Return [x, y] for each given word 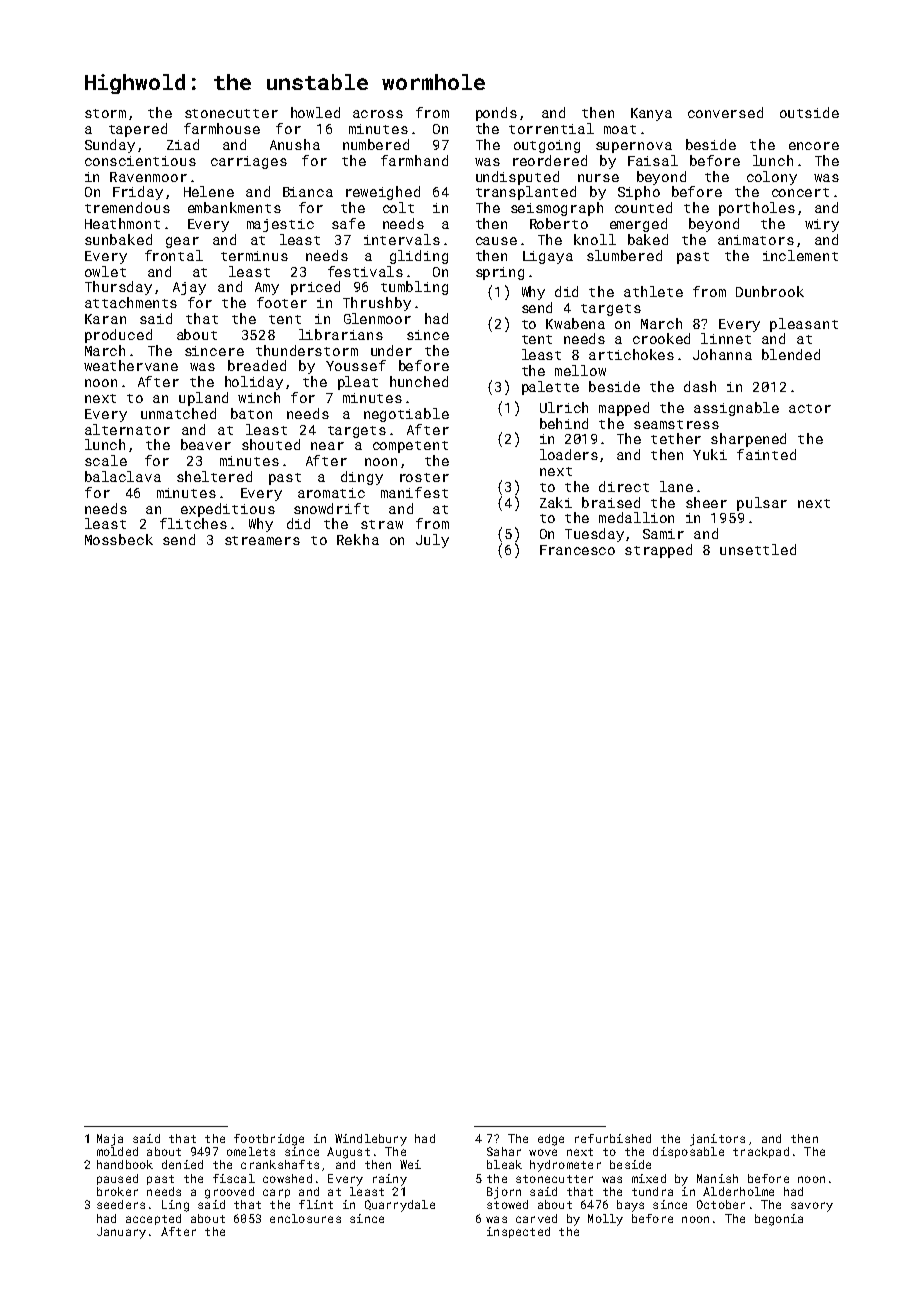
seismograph [557, 209]
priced [315, 288]
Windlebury [371, 1140]
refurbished [613, 1138]
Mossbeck [119, 539]
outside [809, 112]
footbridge [269, 1140]
